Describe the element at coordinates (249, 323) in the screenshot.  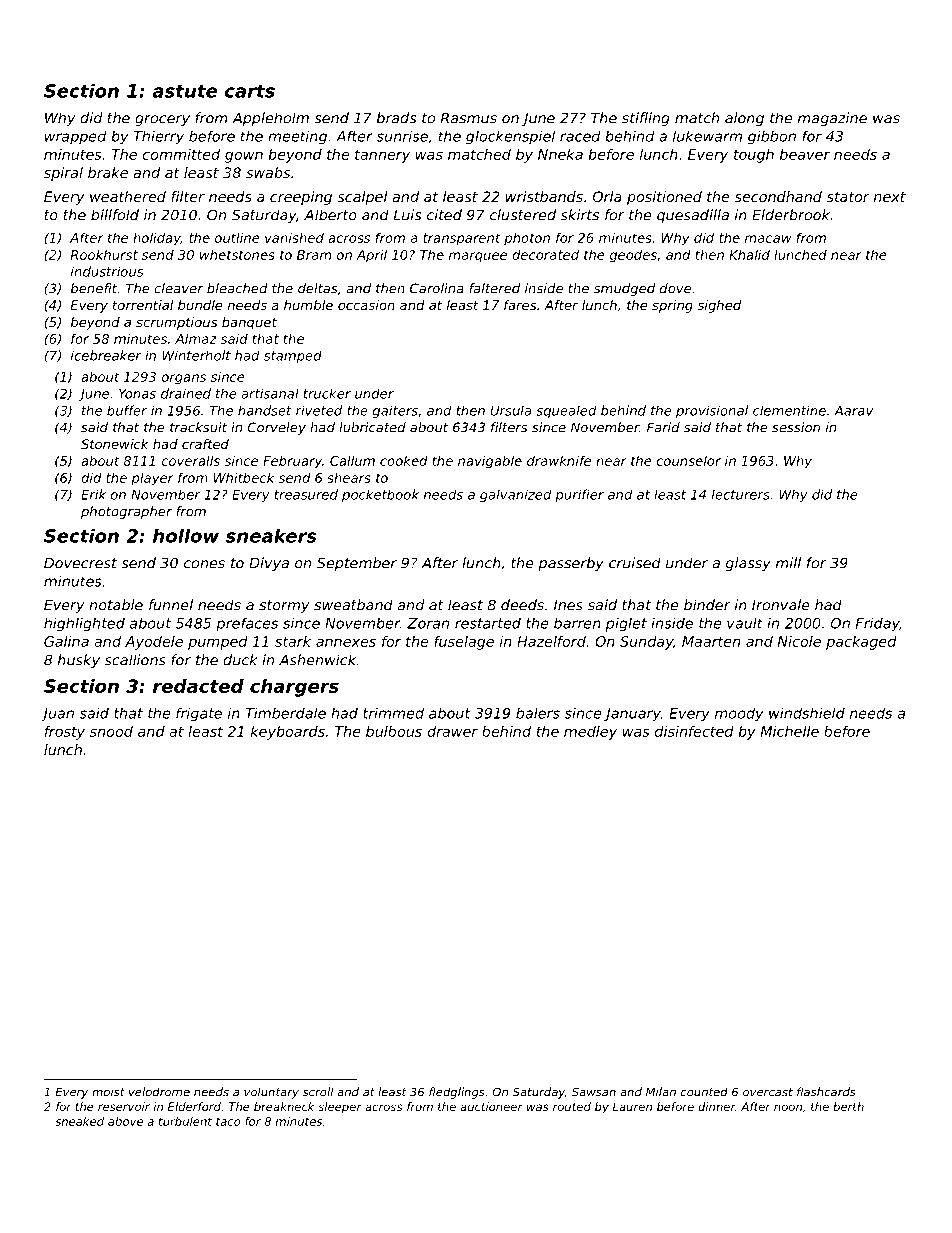
I see `banquet` at that location.
